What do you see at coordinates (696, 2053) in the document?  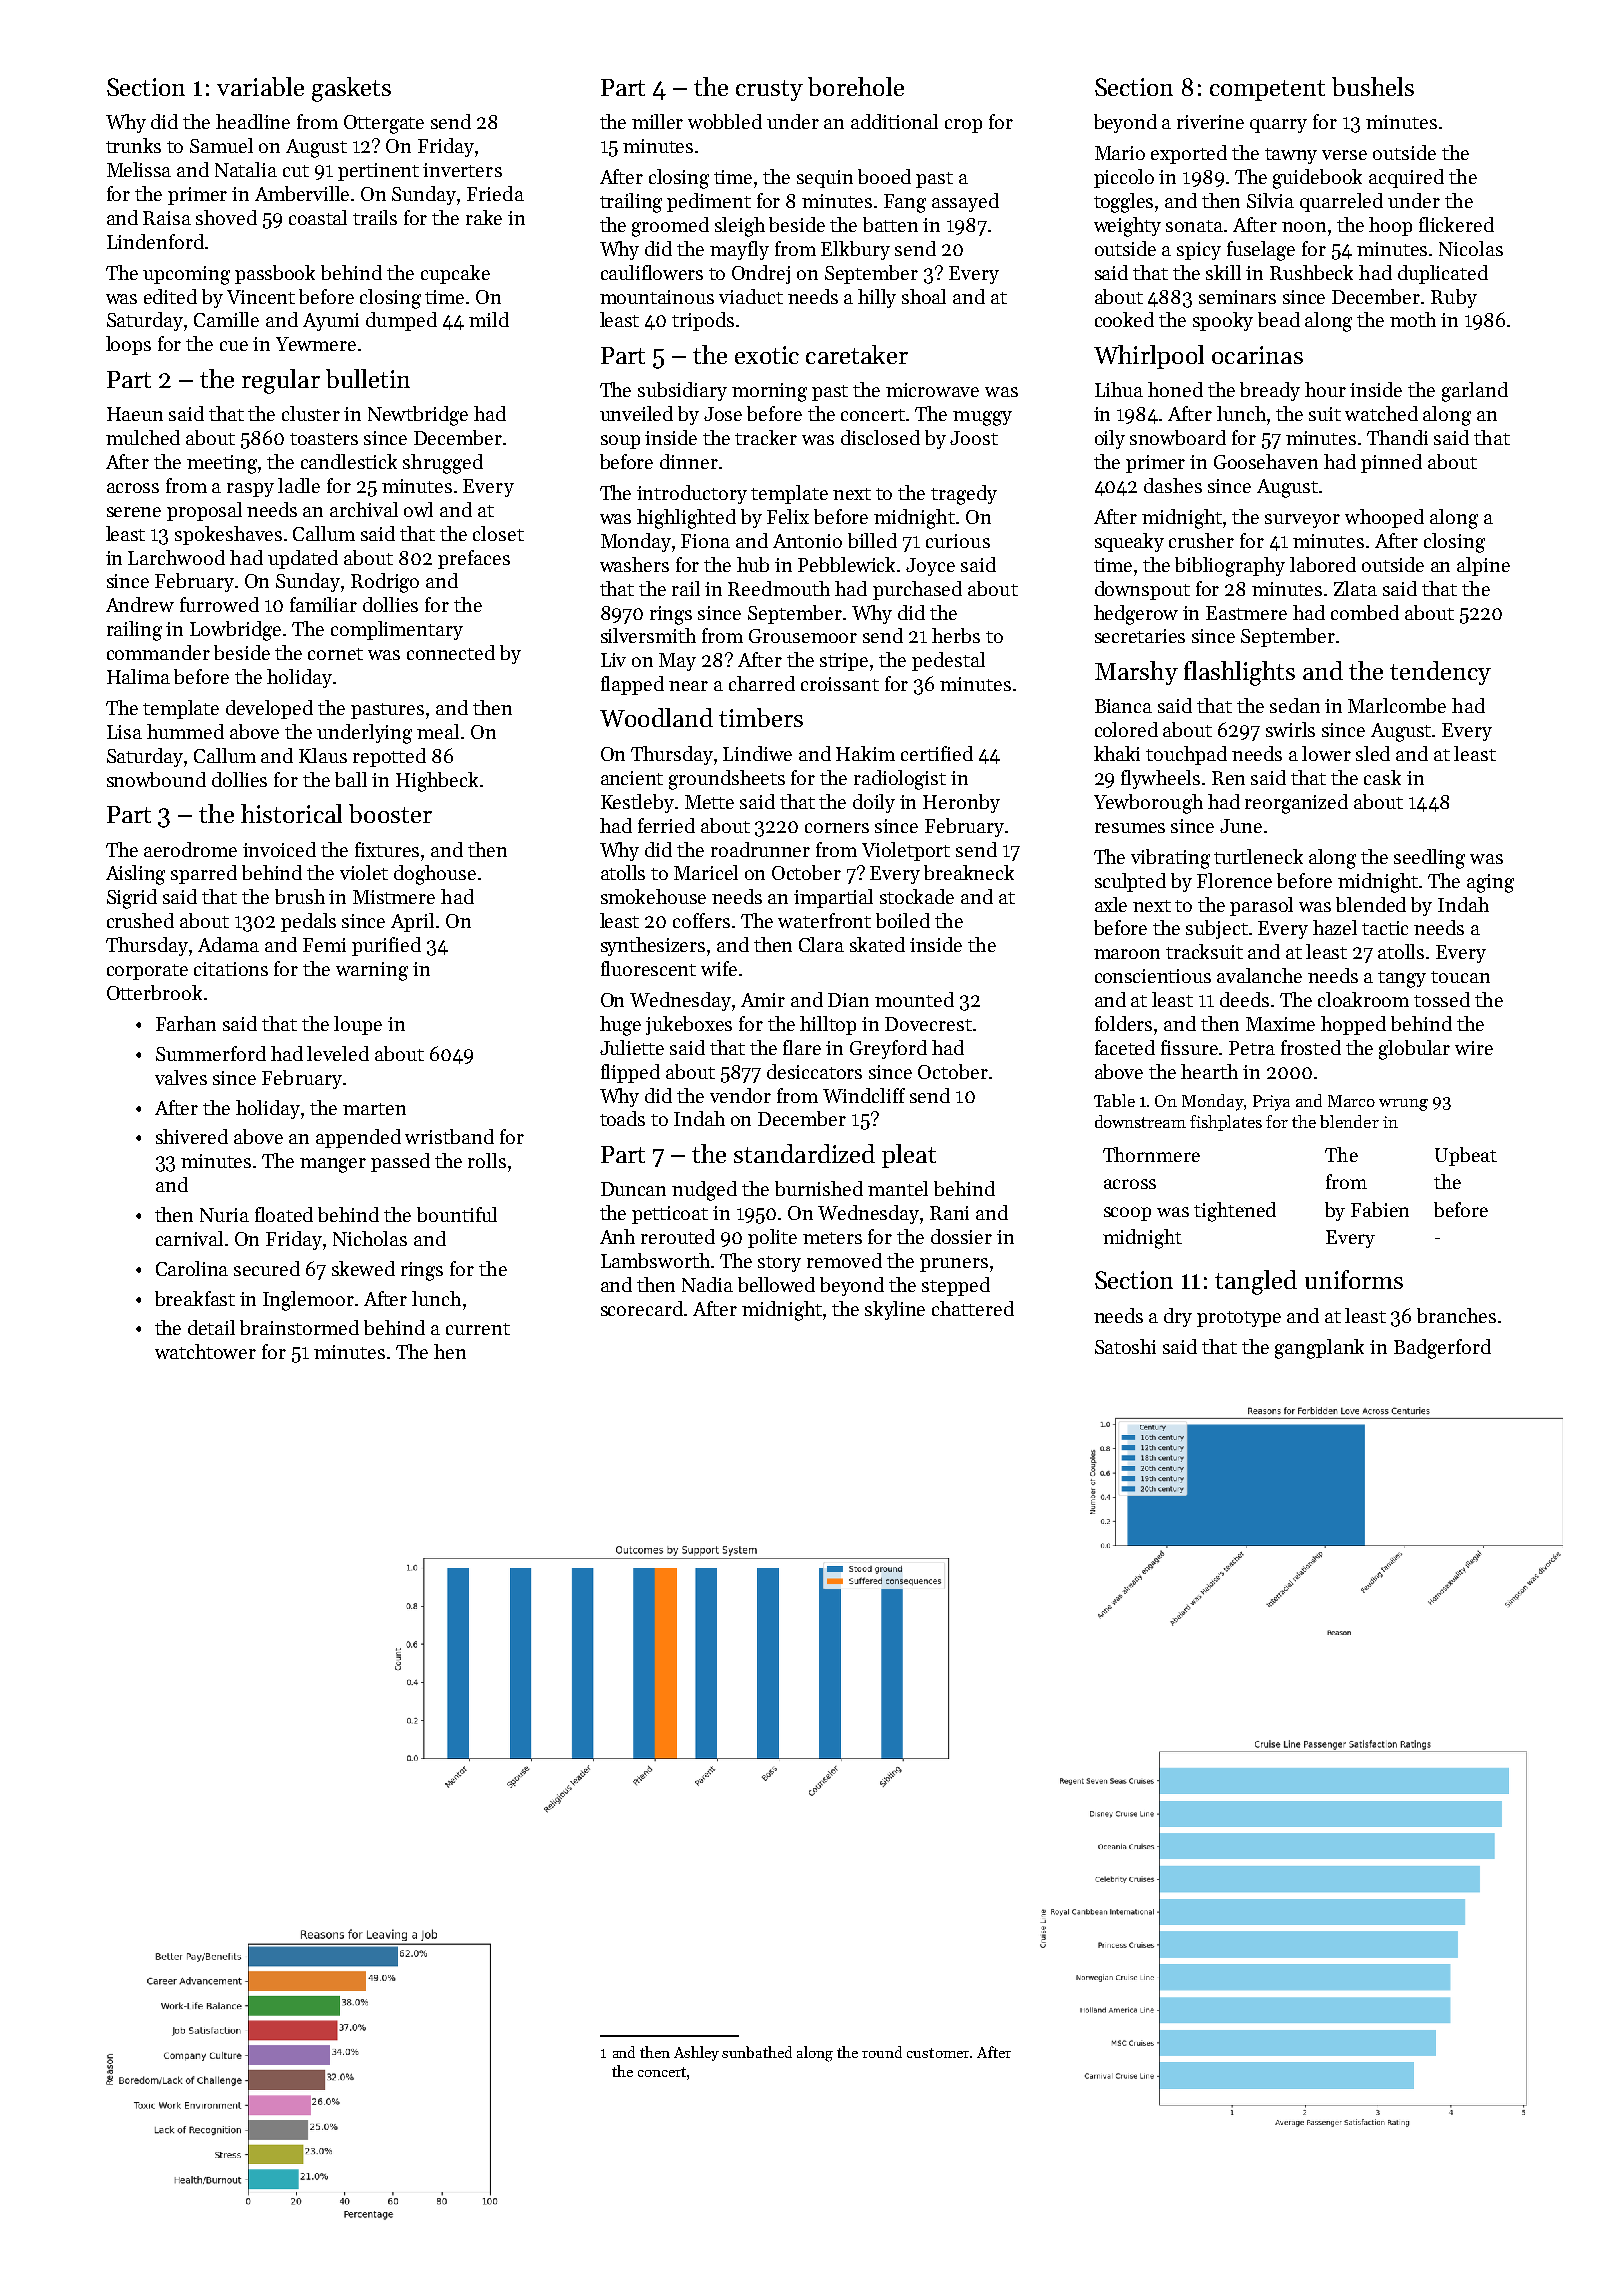 I see `Ashley` at bounding box center [696, 2053].
